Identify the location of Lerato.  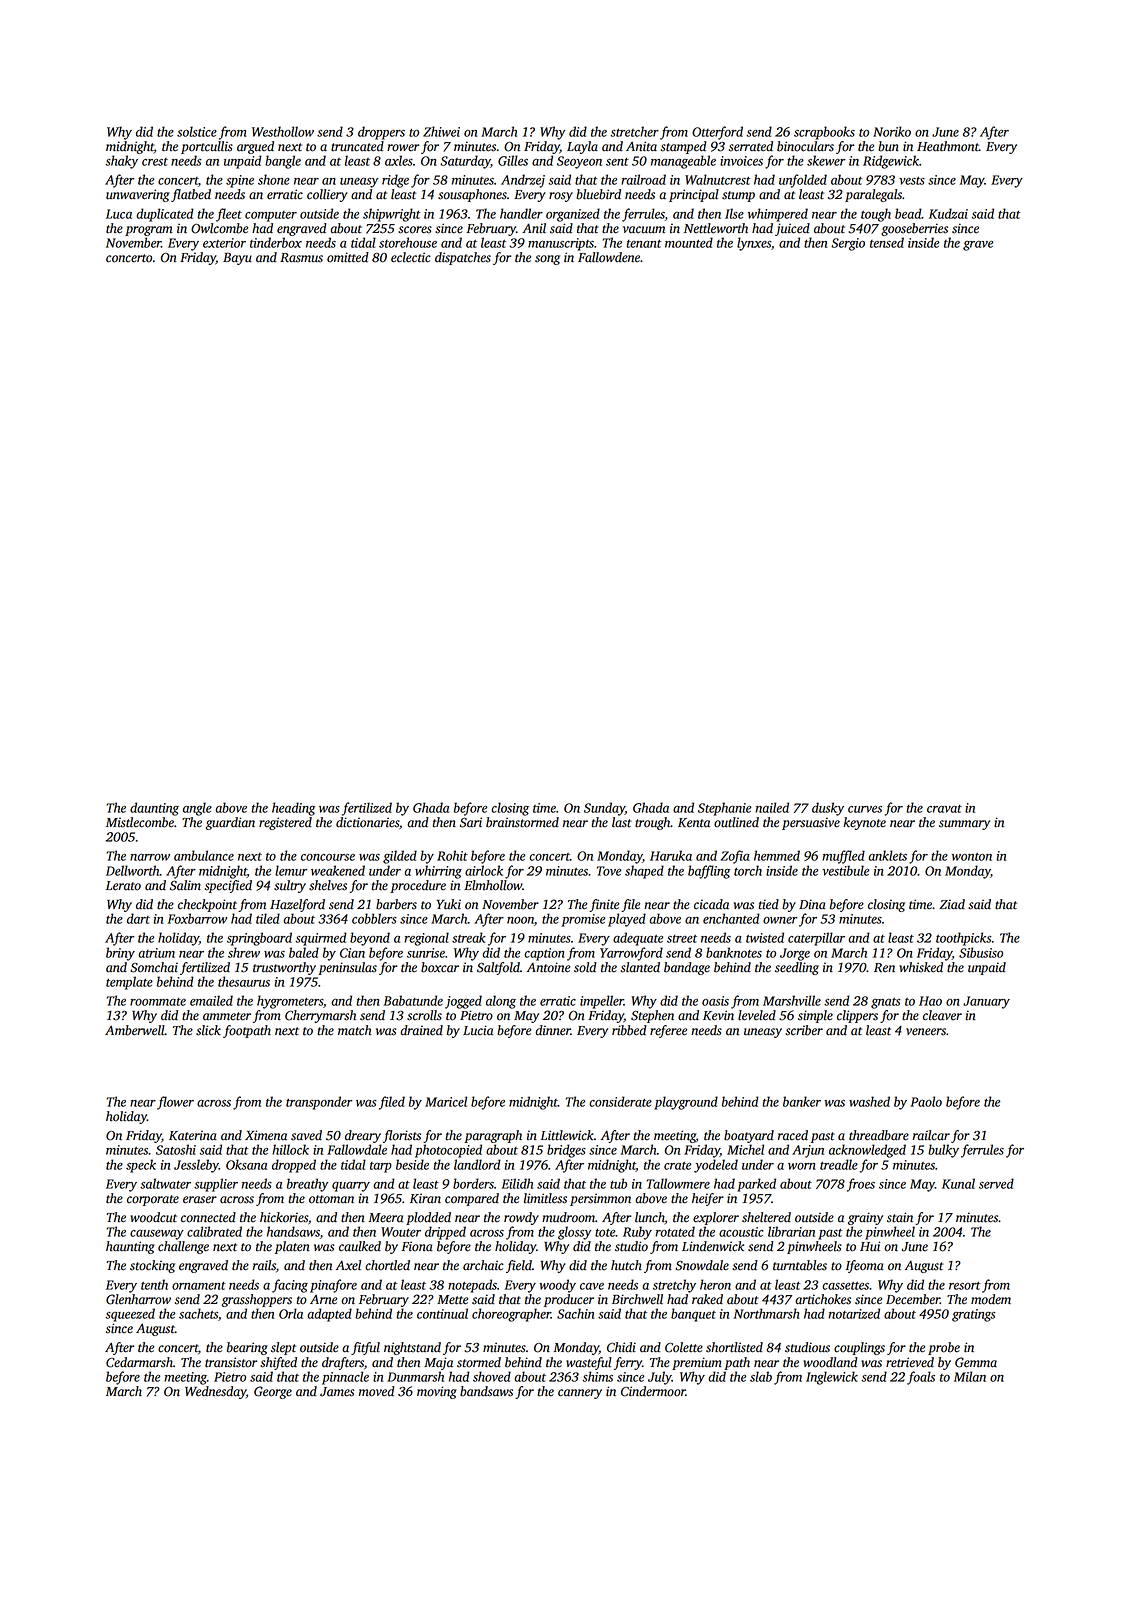
(123, 886).
